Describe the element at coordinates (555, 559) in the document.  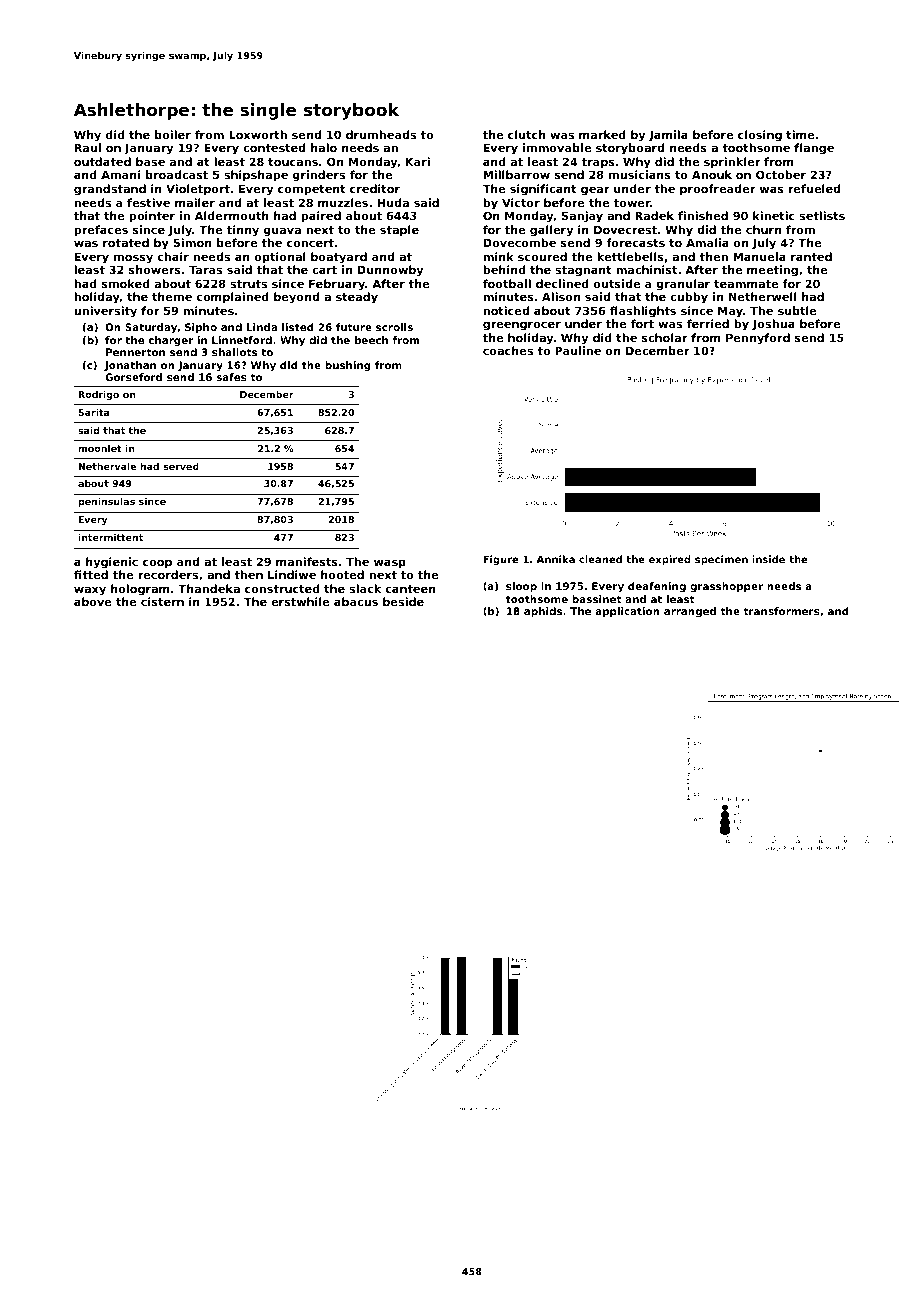
I see `Annika` at that location.
